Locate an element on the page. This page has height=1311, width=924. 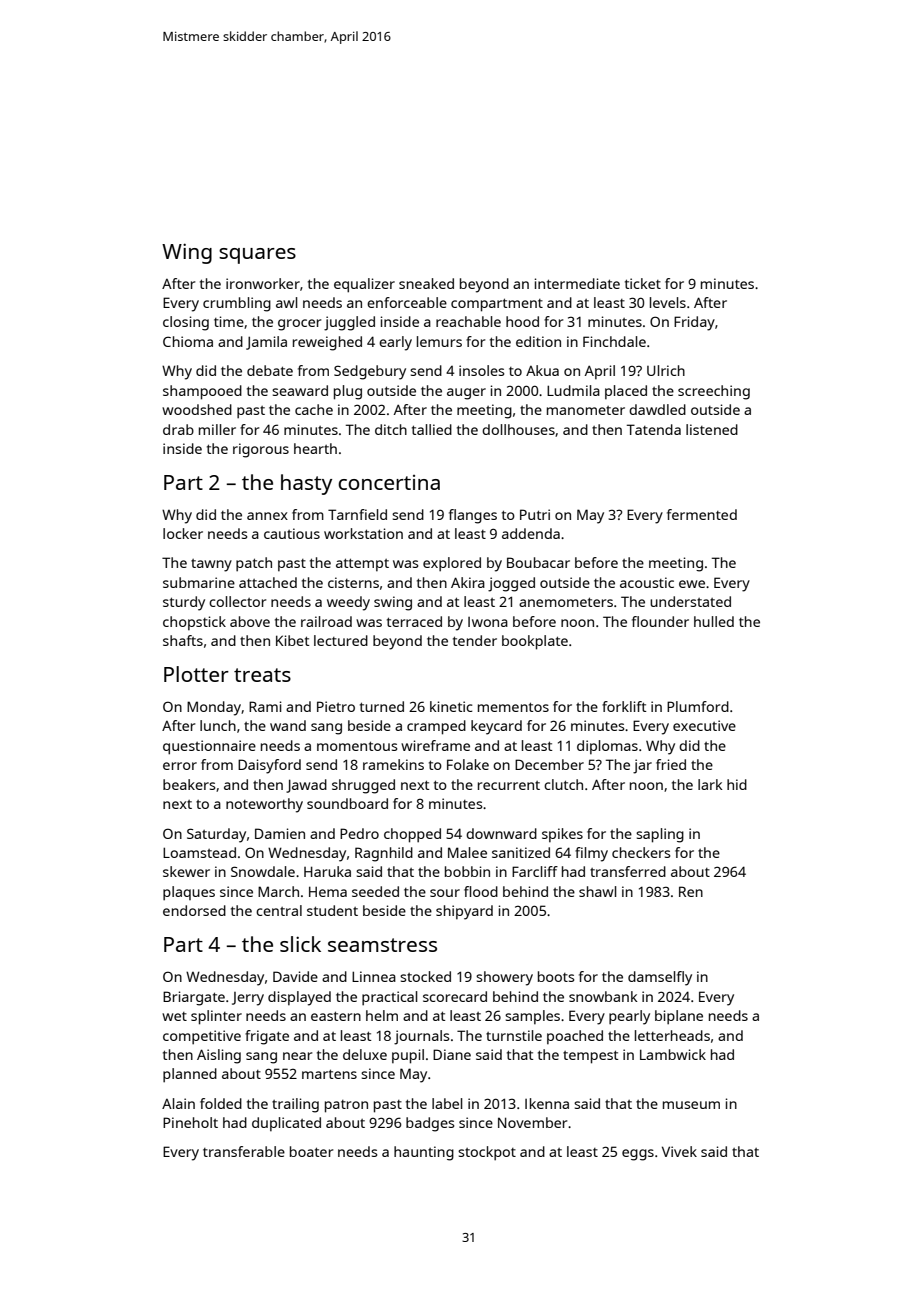
squares is located at coordinates (257, 256).
